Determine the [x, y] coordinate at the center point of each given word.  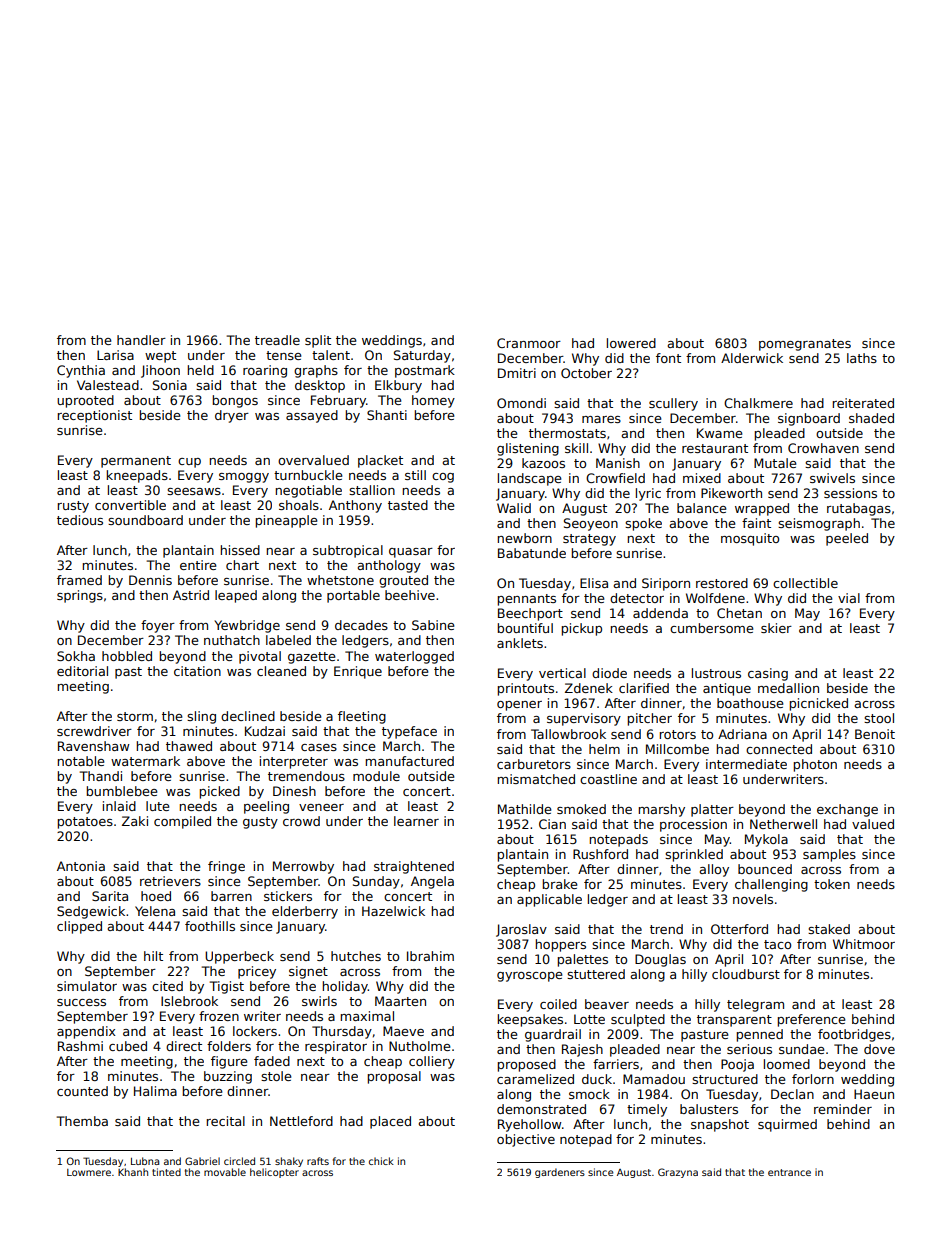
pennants [526, 600]
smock [589, 1094]
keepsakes [530, 1020]
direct [184, 1046]
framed [79, 580]
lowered [631, 343]
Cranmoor [529, 343]
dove [879, 1049]
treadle [277, 340]
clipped [79, 927]
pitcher [649, 719]
